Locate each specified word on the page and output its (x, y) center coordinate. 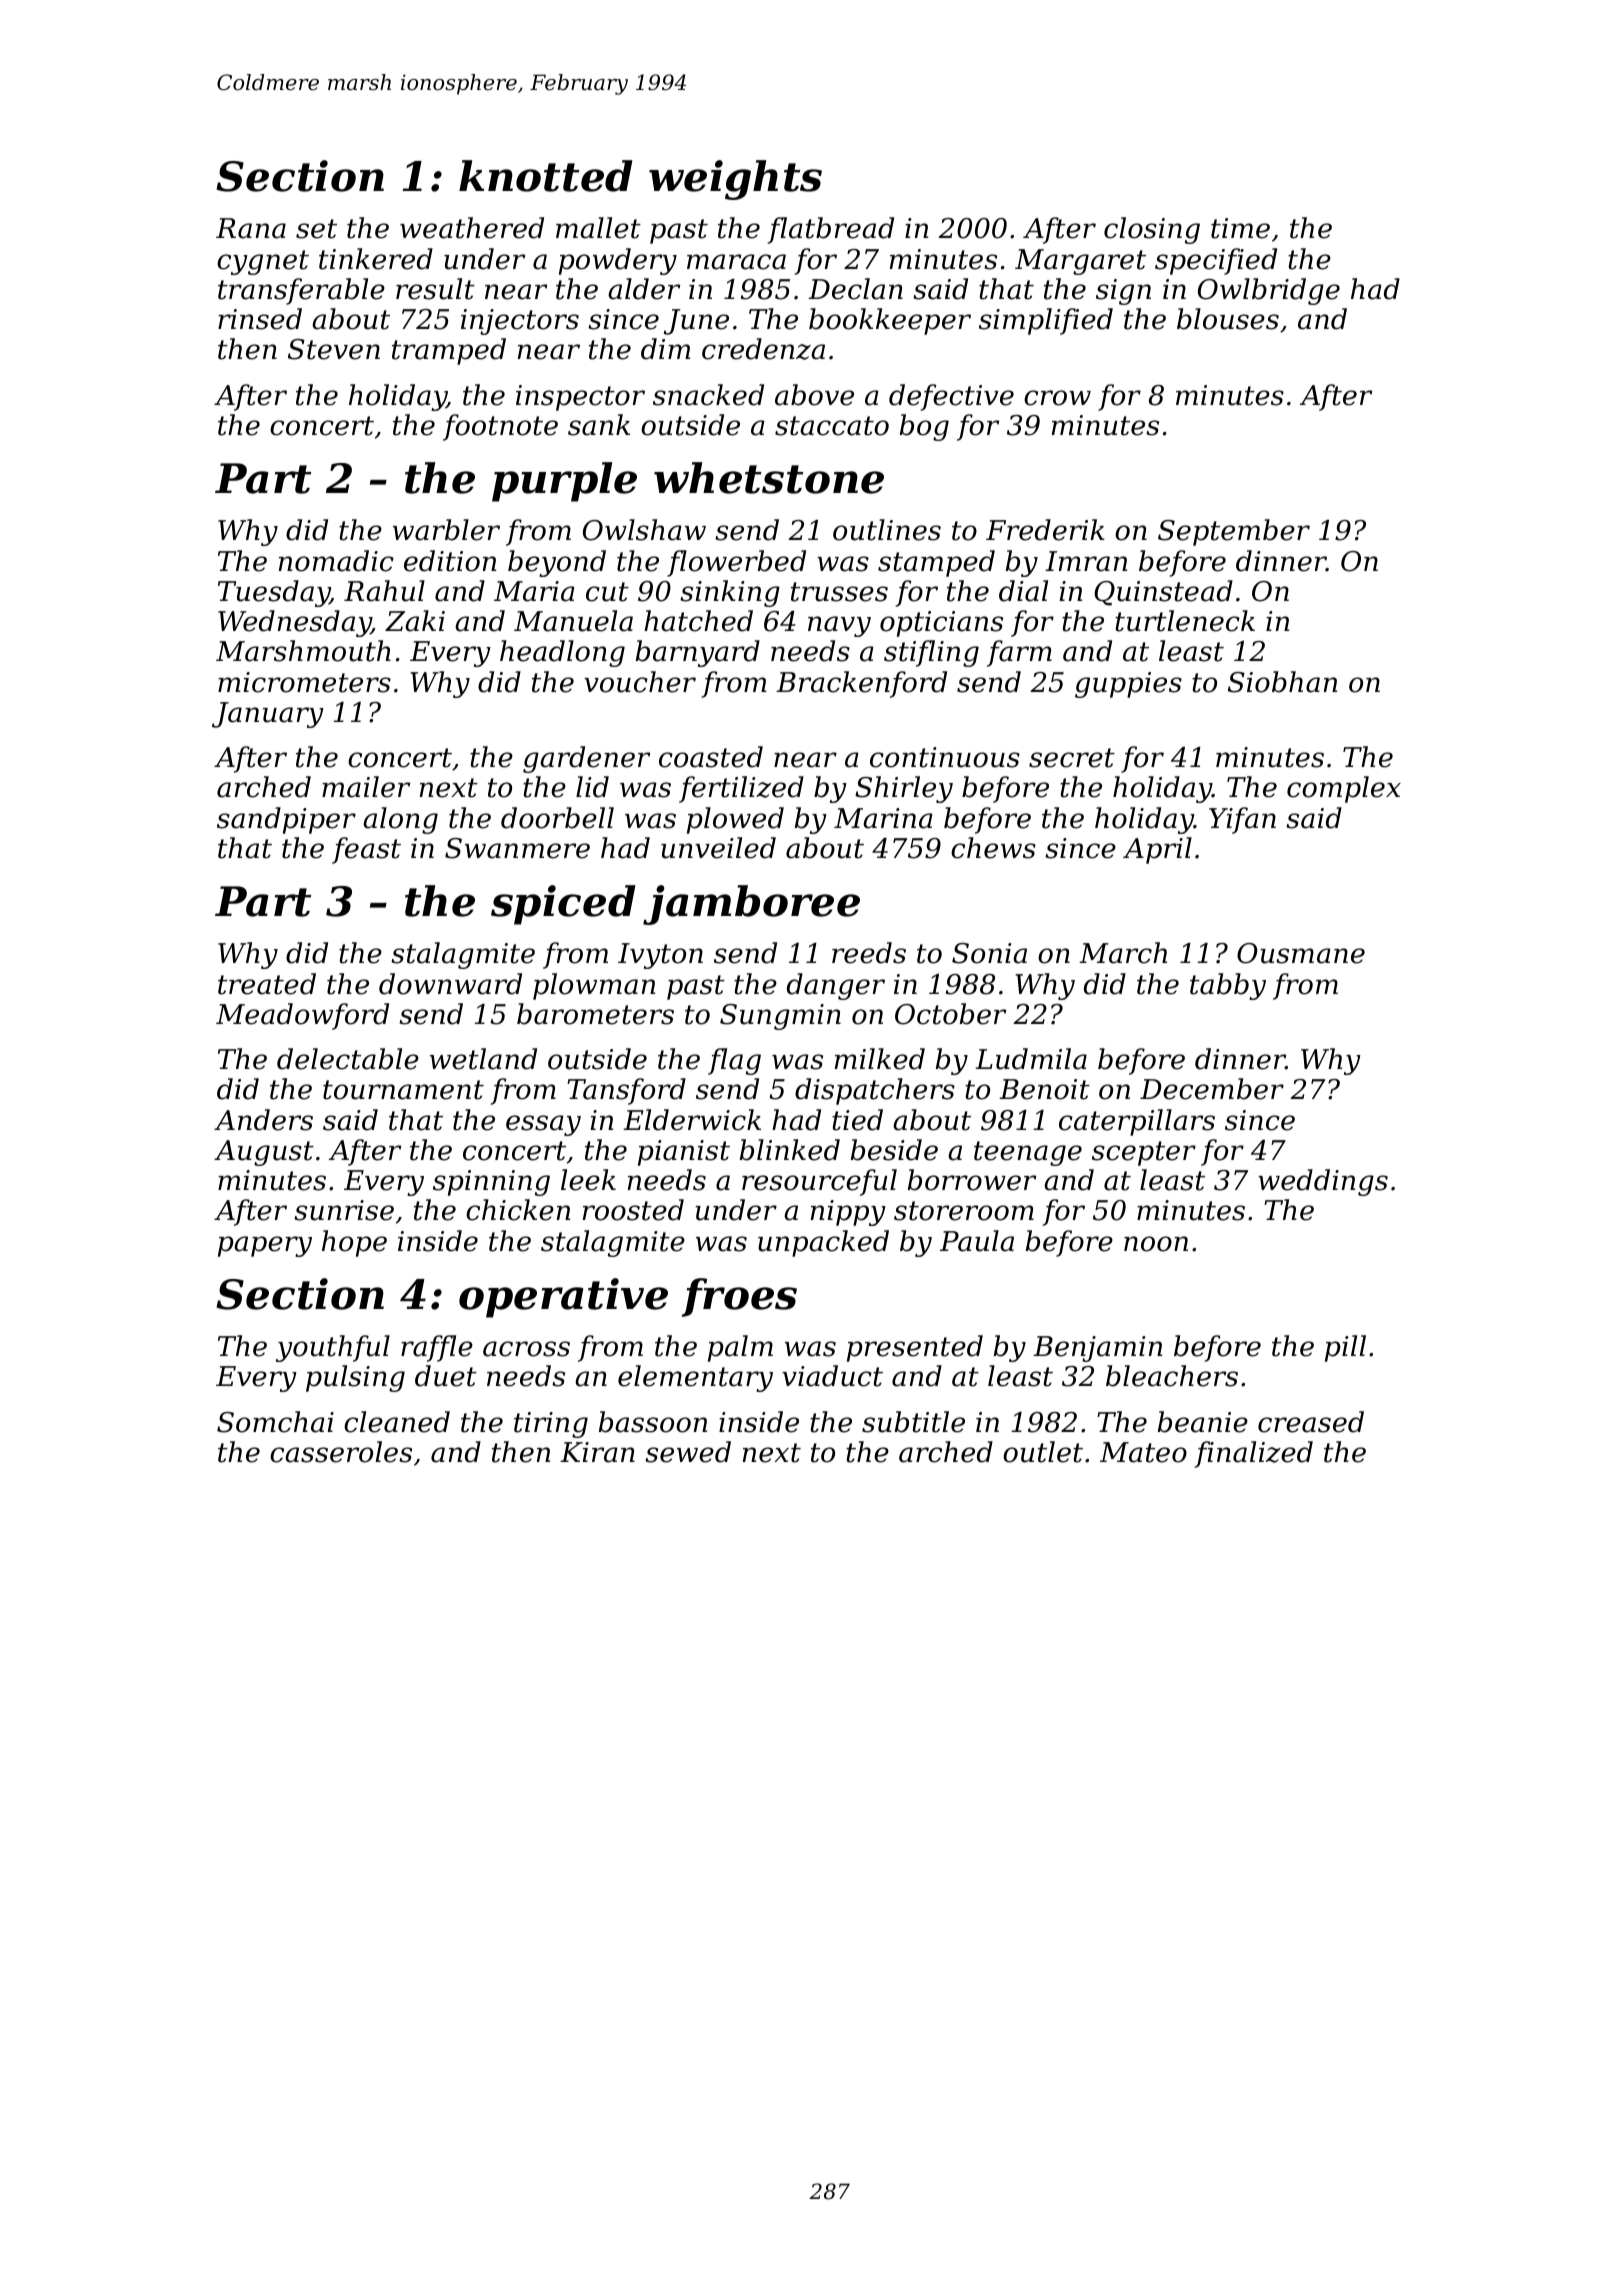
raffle (437, 1348)
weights (735, 180)
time (1240, 228)
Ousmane (1301, 953)
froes (739, 1297)
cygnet (263, 262)
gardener (586, 759)
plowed (735, 820)
